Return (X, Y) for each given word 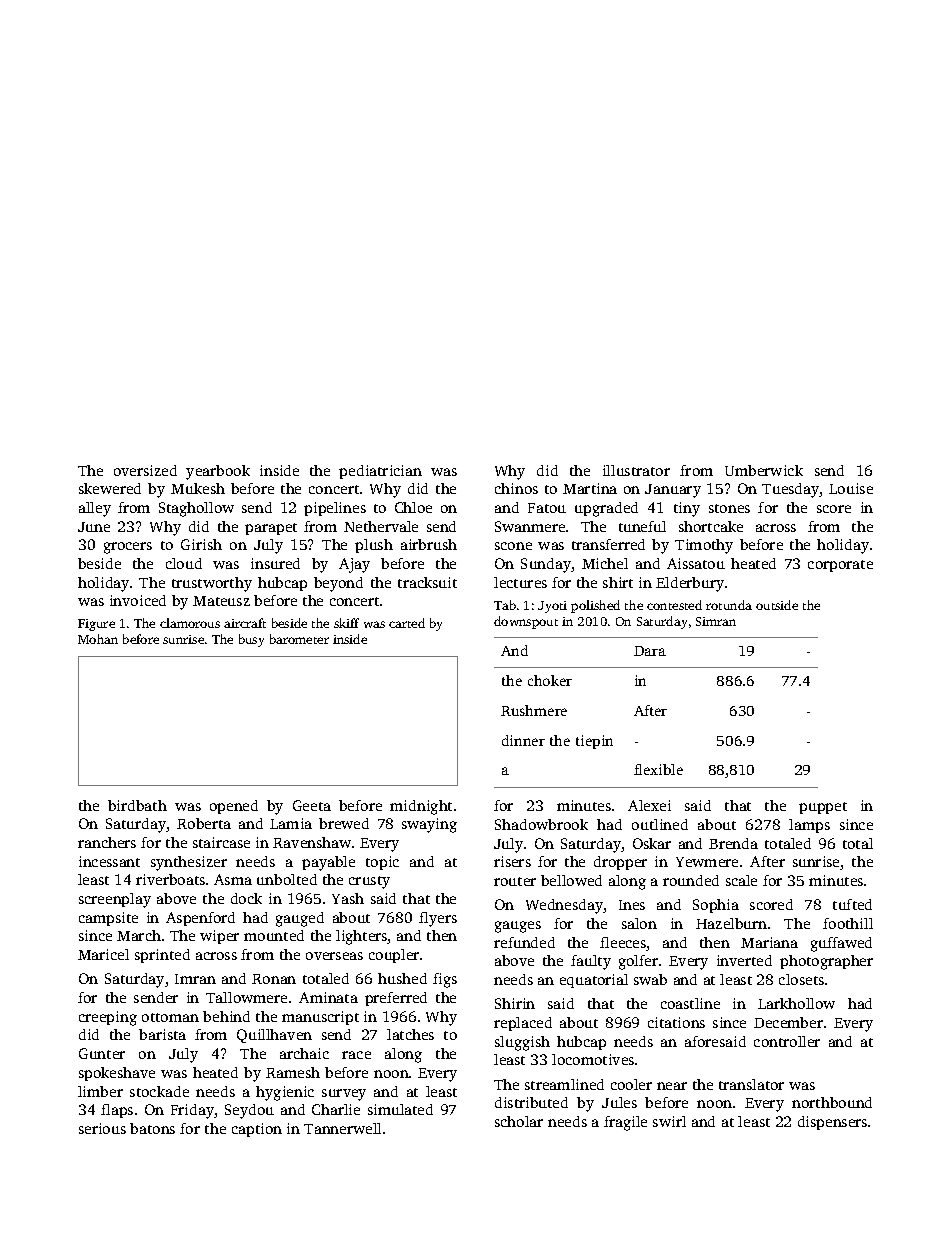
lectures (520, 582)
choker (550, 680)
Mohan (98, 639)
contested (674, 605)
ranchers (107, 842)
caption (257, 1130)
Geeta (312, 805)
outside (777, 605)
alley (95, 509)
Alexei (649, 805)
